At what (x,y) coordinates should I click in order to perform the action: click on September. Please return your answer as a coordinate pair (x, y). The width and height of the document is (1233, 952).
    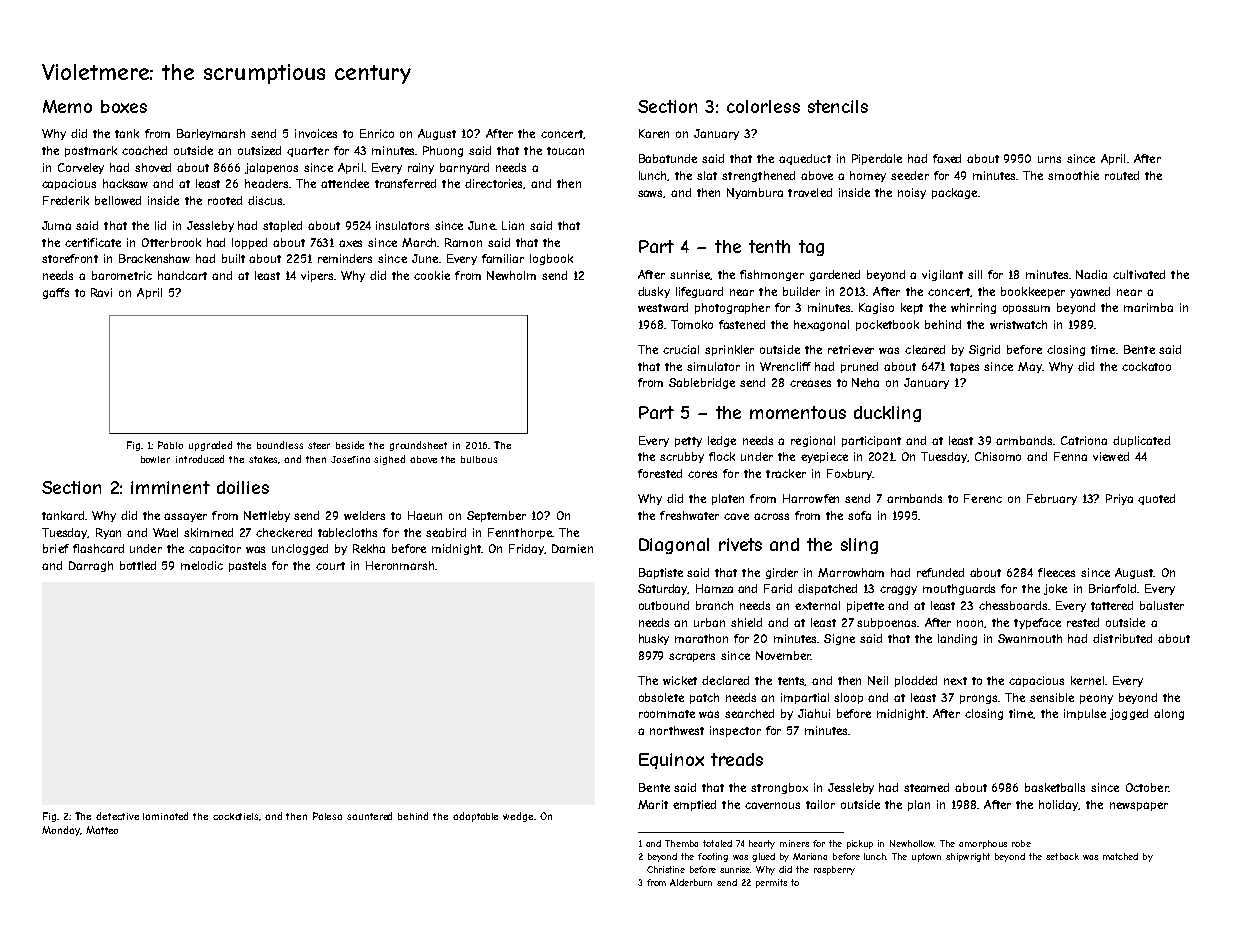
    Looking at the image, I should click on (496, 516).
